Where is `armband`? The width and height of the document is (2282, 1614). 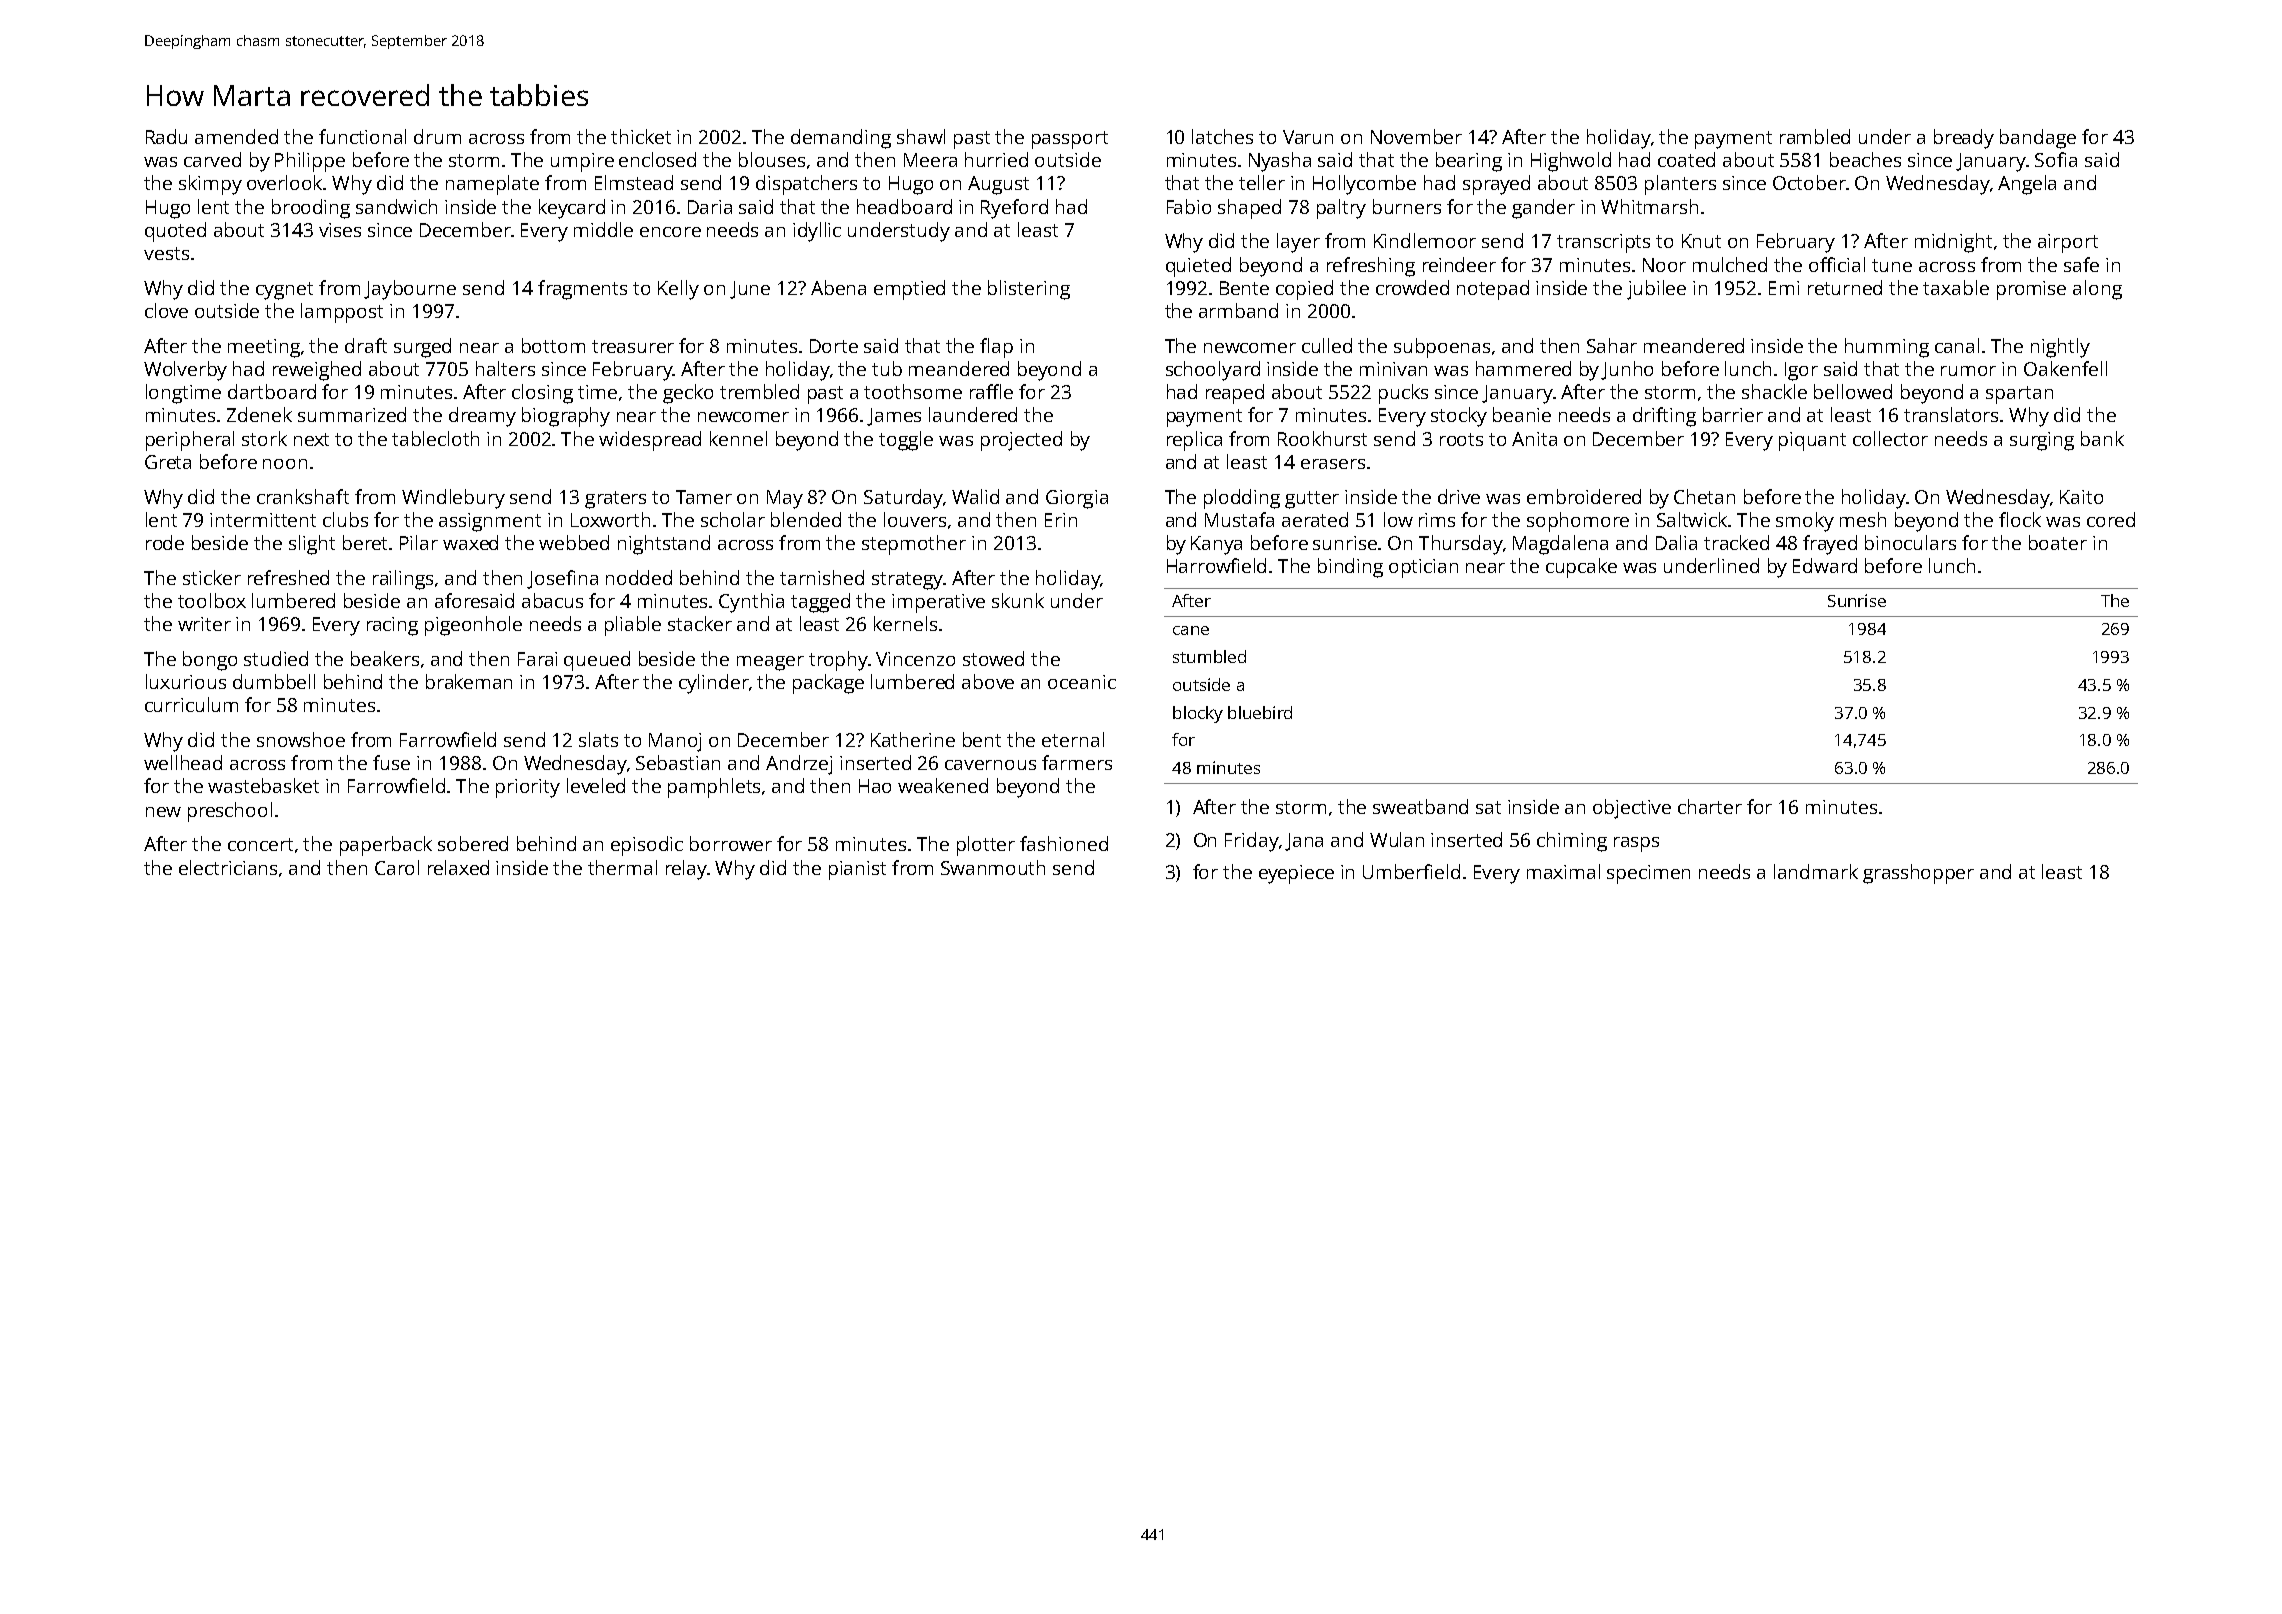
armband is located at coordinates (1238, 310).
